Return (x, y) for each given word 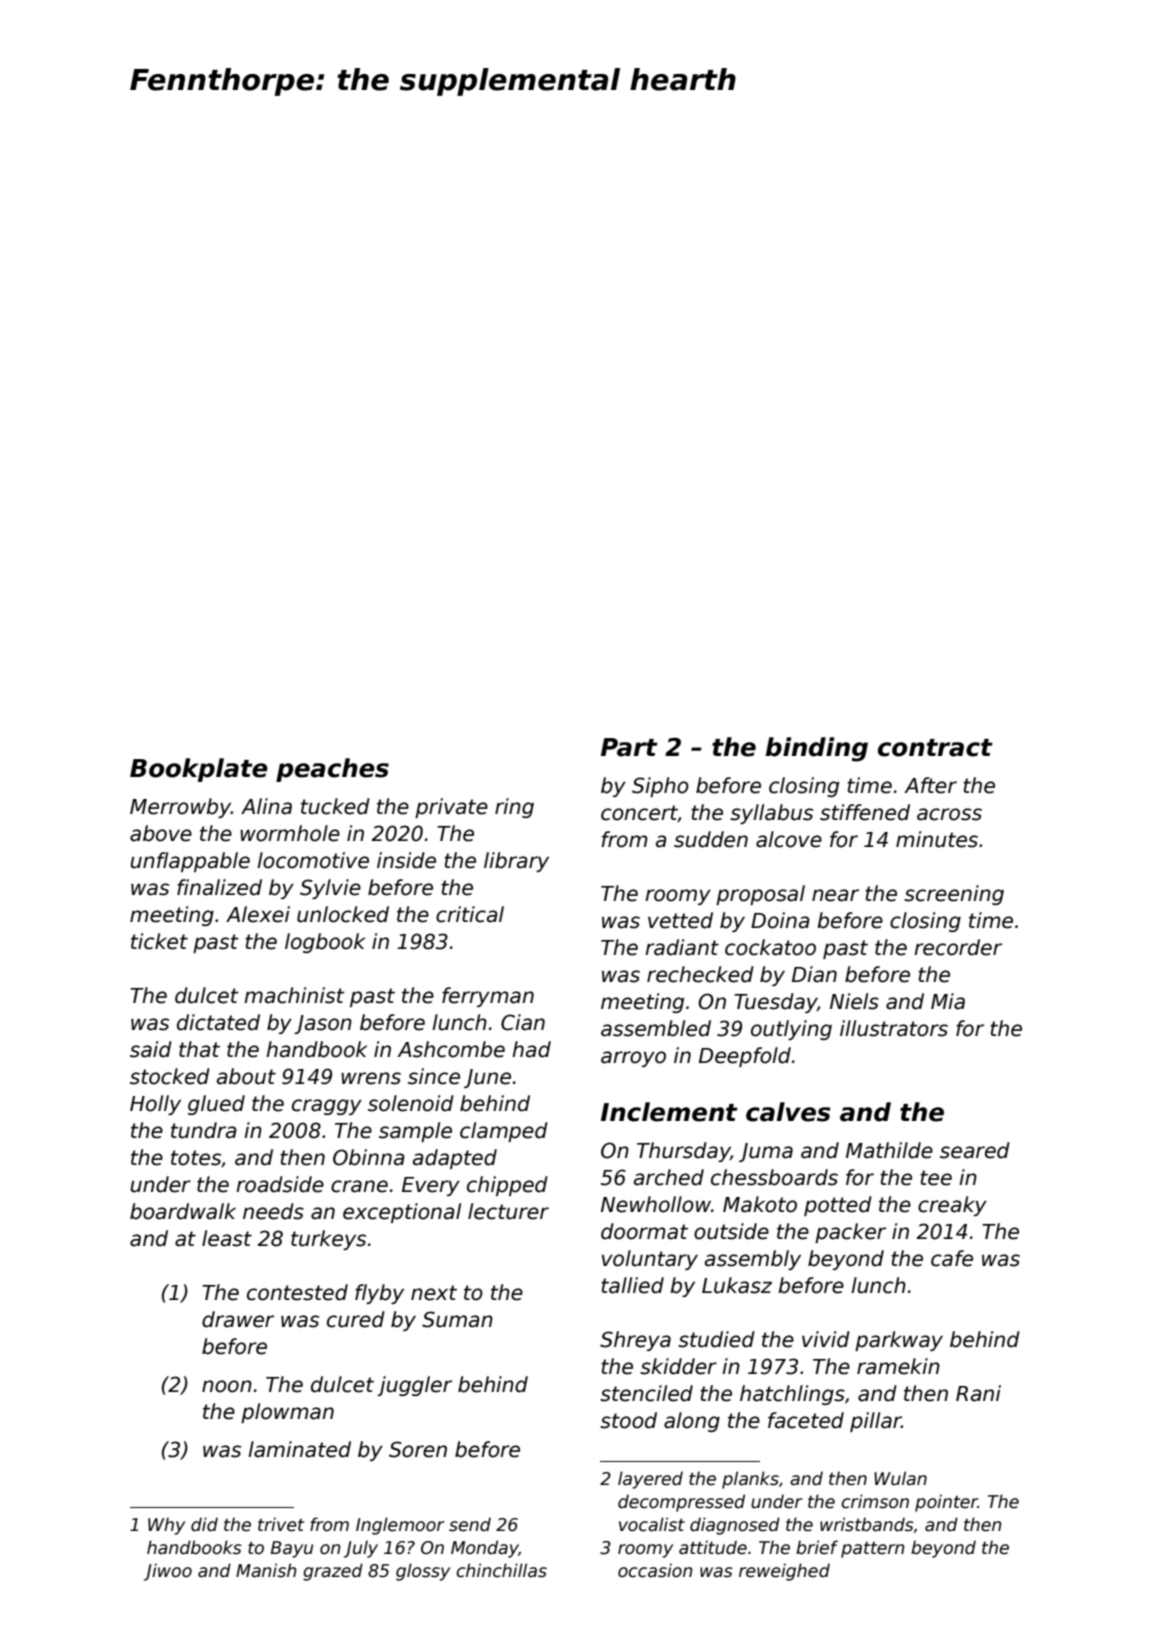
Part (629, 747)
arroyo (633, 1059)
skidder (678, 1366)
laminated (299, 1449)
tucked (335, 806)
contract (935, 748)
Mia (948, 1001)
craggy (327, 1107)
